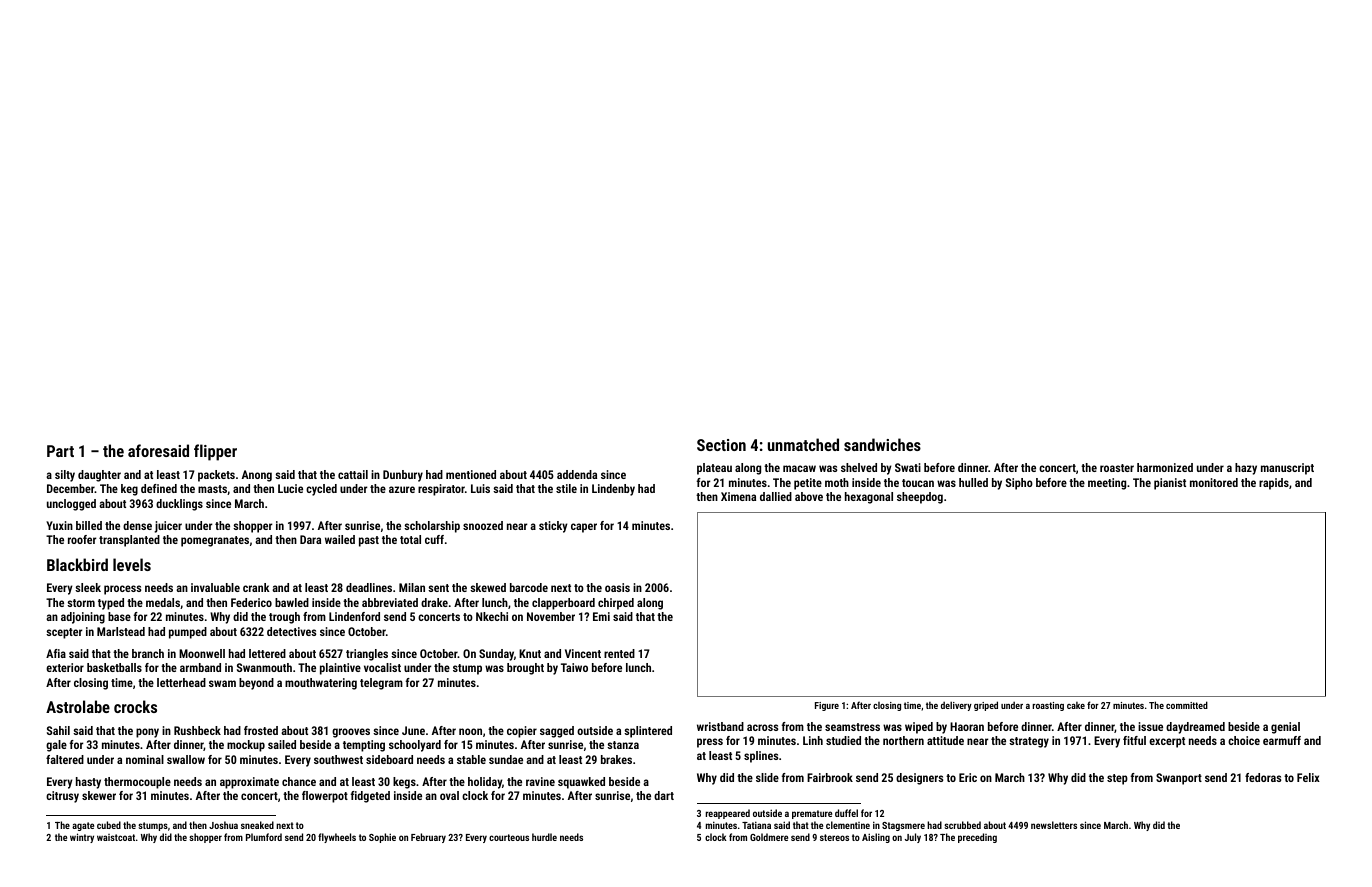  Describe the element at coordinates (222, 683) in the screenshot. I see `swam` at that location.
